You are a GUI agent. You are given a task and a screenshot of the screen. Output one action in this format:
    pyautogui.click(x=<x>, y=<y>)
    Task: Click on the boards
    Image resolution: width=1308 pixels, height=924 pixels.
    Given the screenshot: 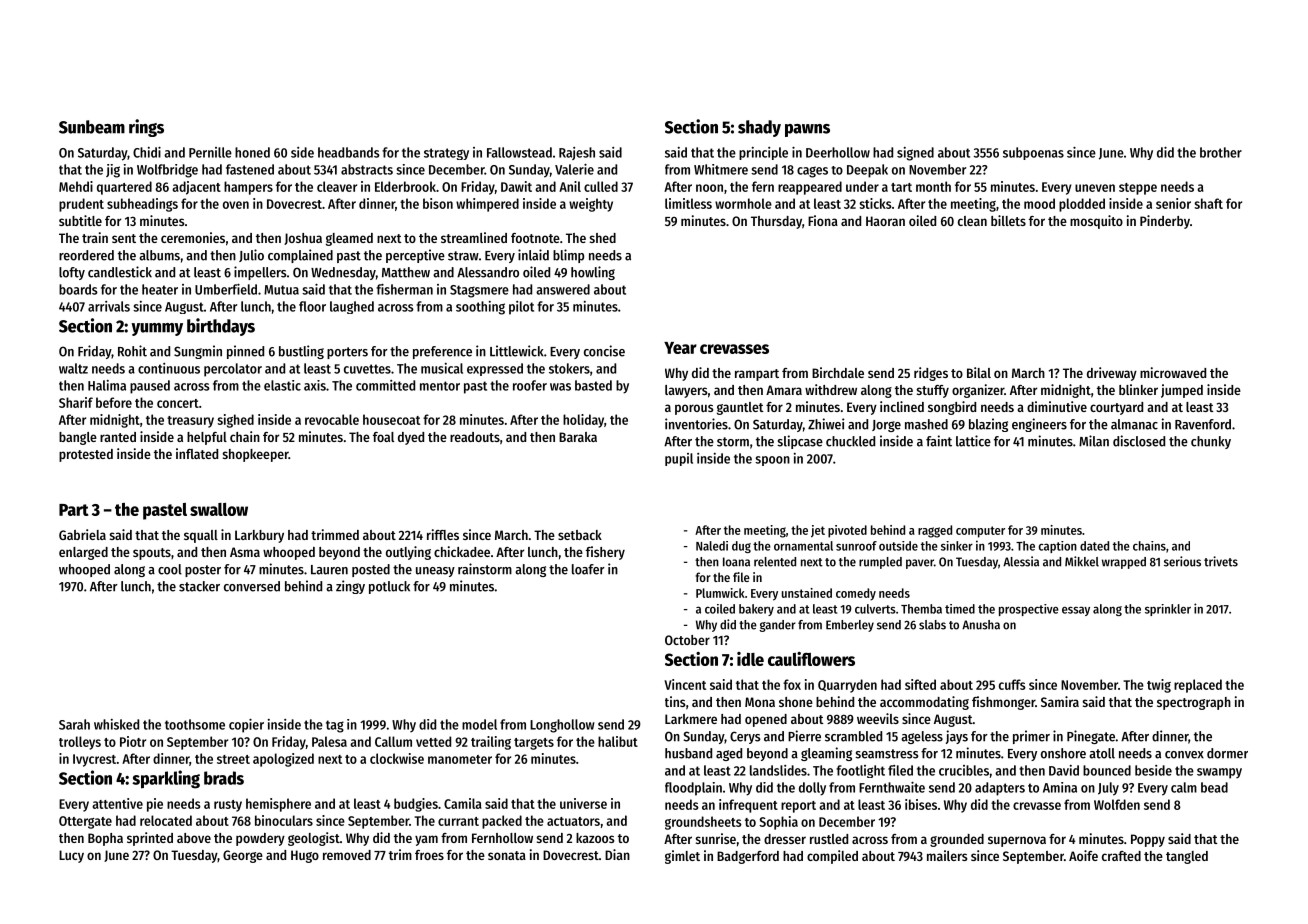 What is the action you would take?
    pyautogui.click(x=78, y=289)
